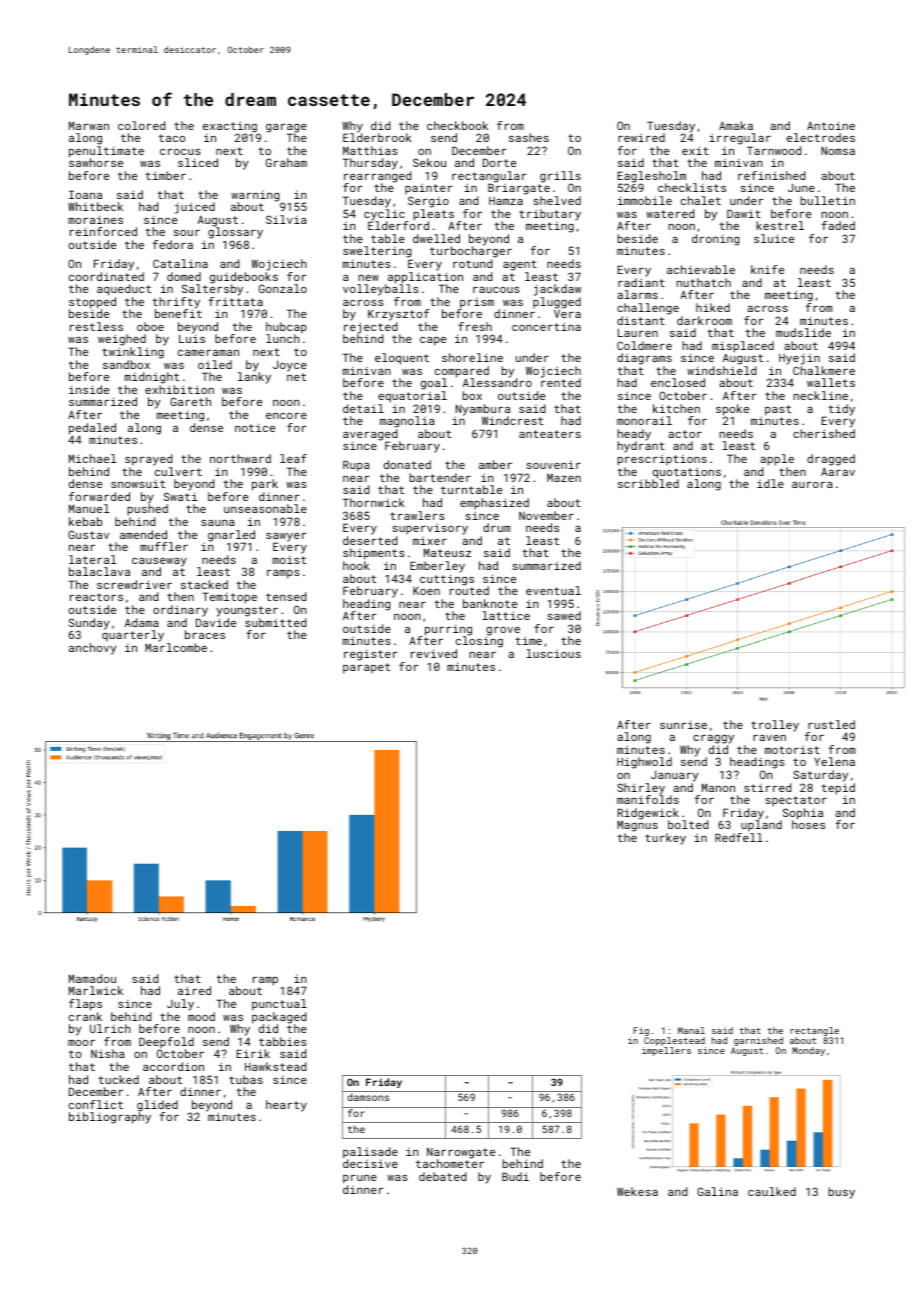 Image resolution: width=924 pixels, height=1308 pixels. What do you see at coordinates (428, 202) in the screenshot?
I see `Sergio` at bounding box center [428, 202].
